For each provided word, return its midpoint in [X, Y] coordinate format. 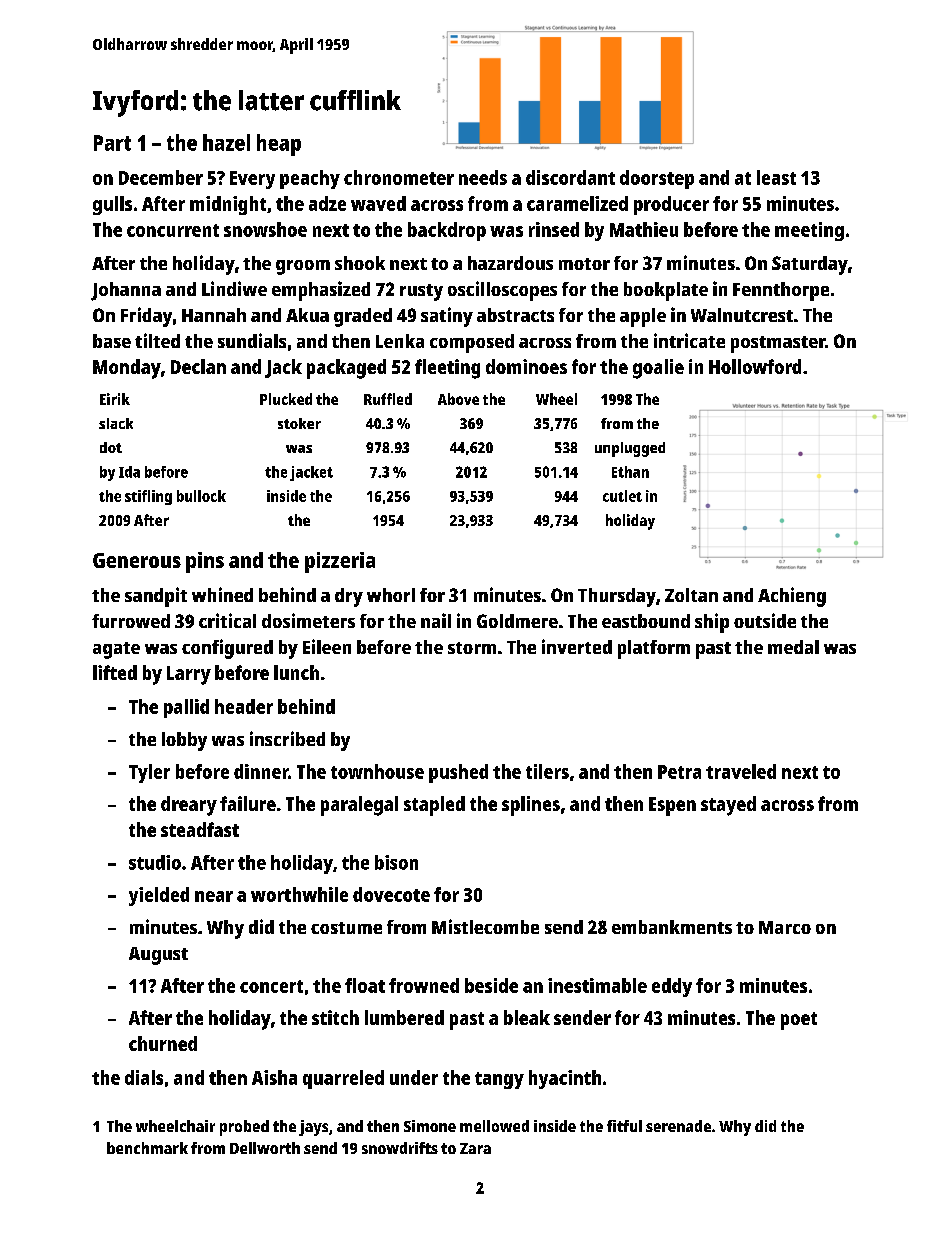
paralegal [359, 806]
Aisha [274, 1077]
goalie [658, 369]
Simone [430, 1126]
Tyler [149, 773]
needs [483, 177]
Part [112, 143]
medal [793, 647]
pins [205, 562]
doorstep [657, 179]
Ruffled [388, 399]
